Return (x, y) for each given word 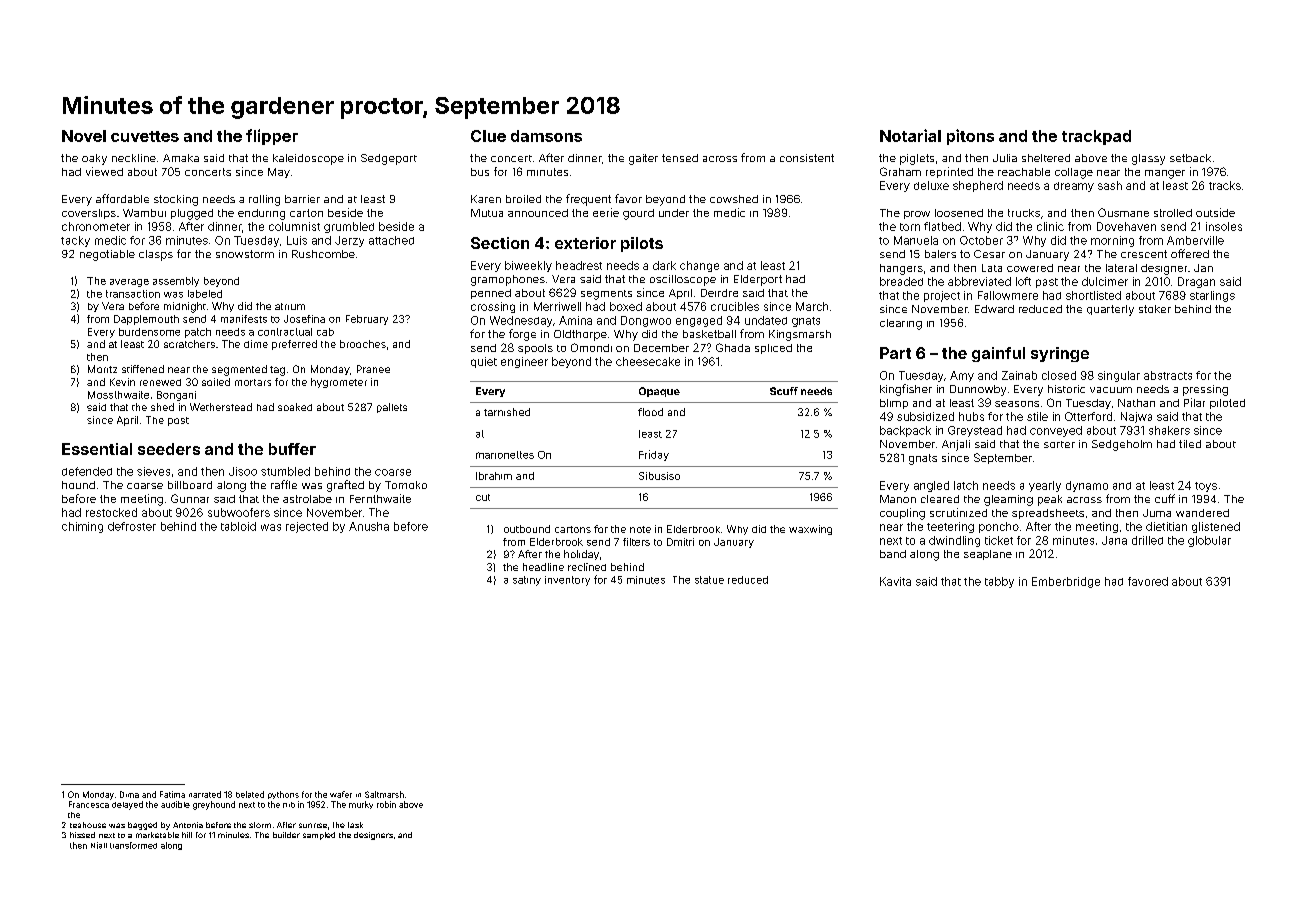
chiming (82, 527)
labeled (205, 294)
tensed (680, 158)
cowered (1030, 268)
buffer (292, 449)
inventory (567, 581)
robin (386, 804)
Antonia (188, 825)
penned (491, 294)
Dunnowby (978, 390)
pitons (970, 137)
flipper (272, 137)
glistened (1216, 527)
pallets (392, 408)
